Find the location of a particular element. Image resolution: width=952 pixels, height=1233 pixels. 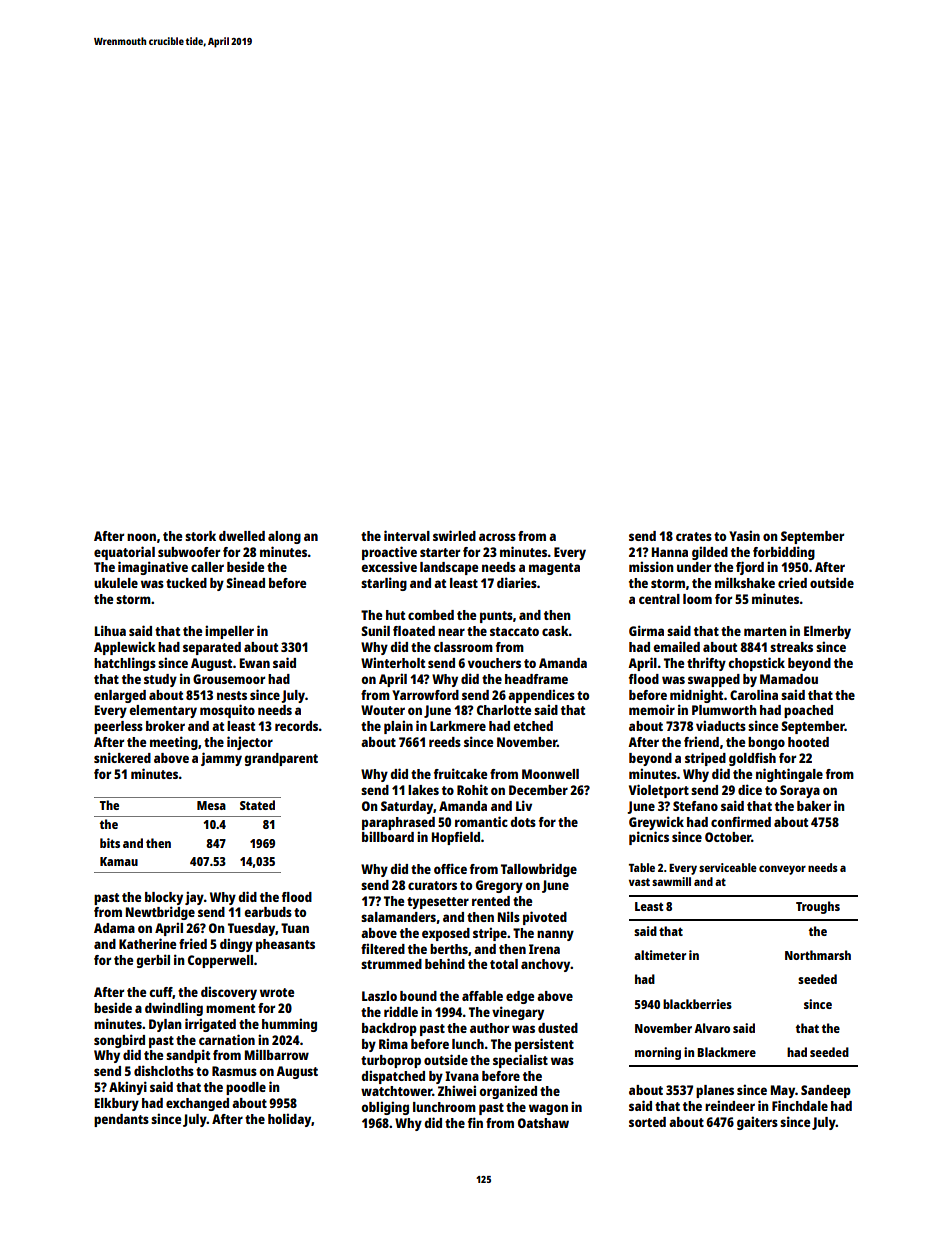

ukulele is located at coordinates (116, 583).
